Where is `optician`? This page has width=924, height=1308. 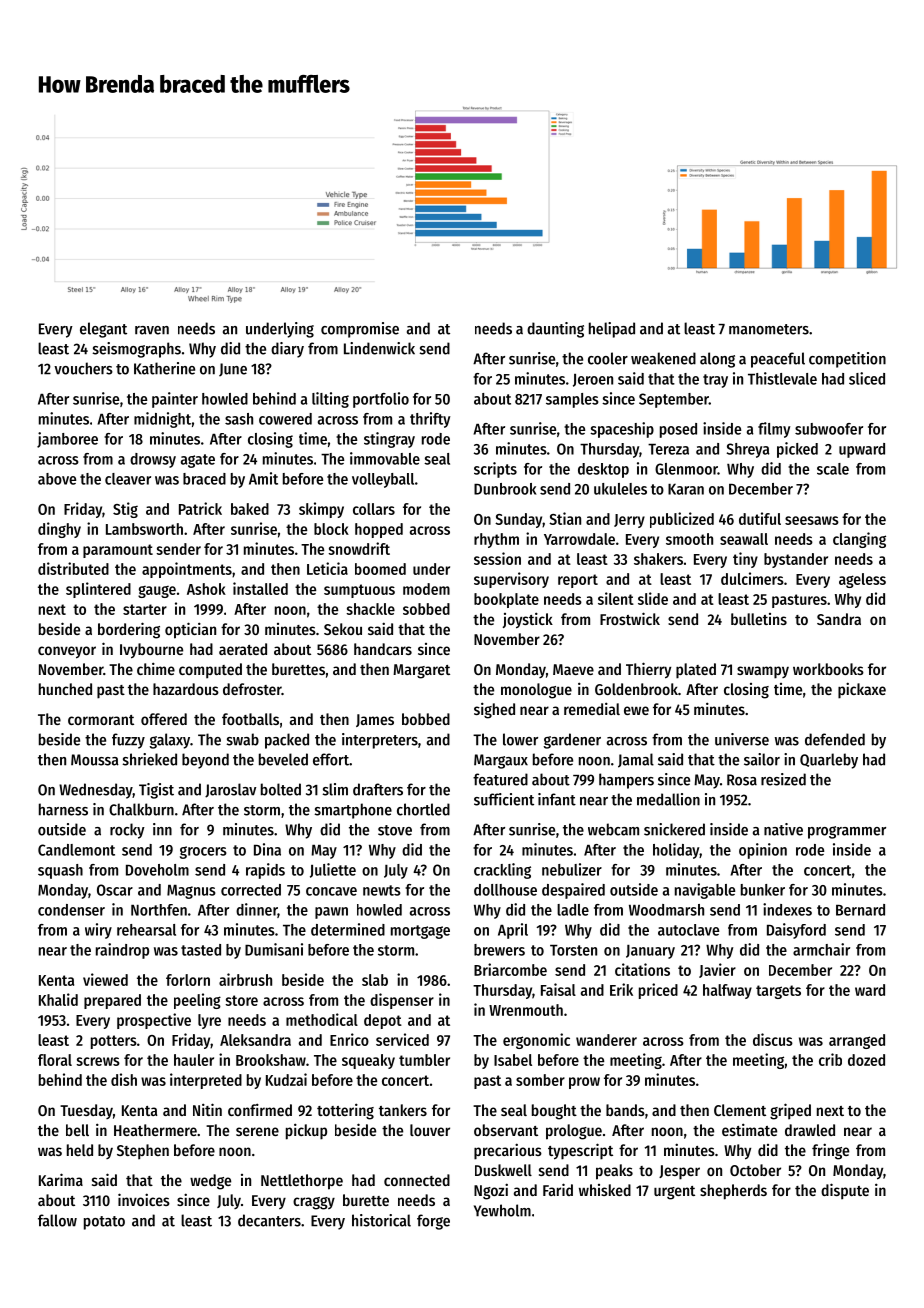
optician is located at coordinates (190, 630).
